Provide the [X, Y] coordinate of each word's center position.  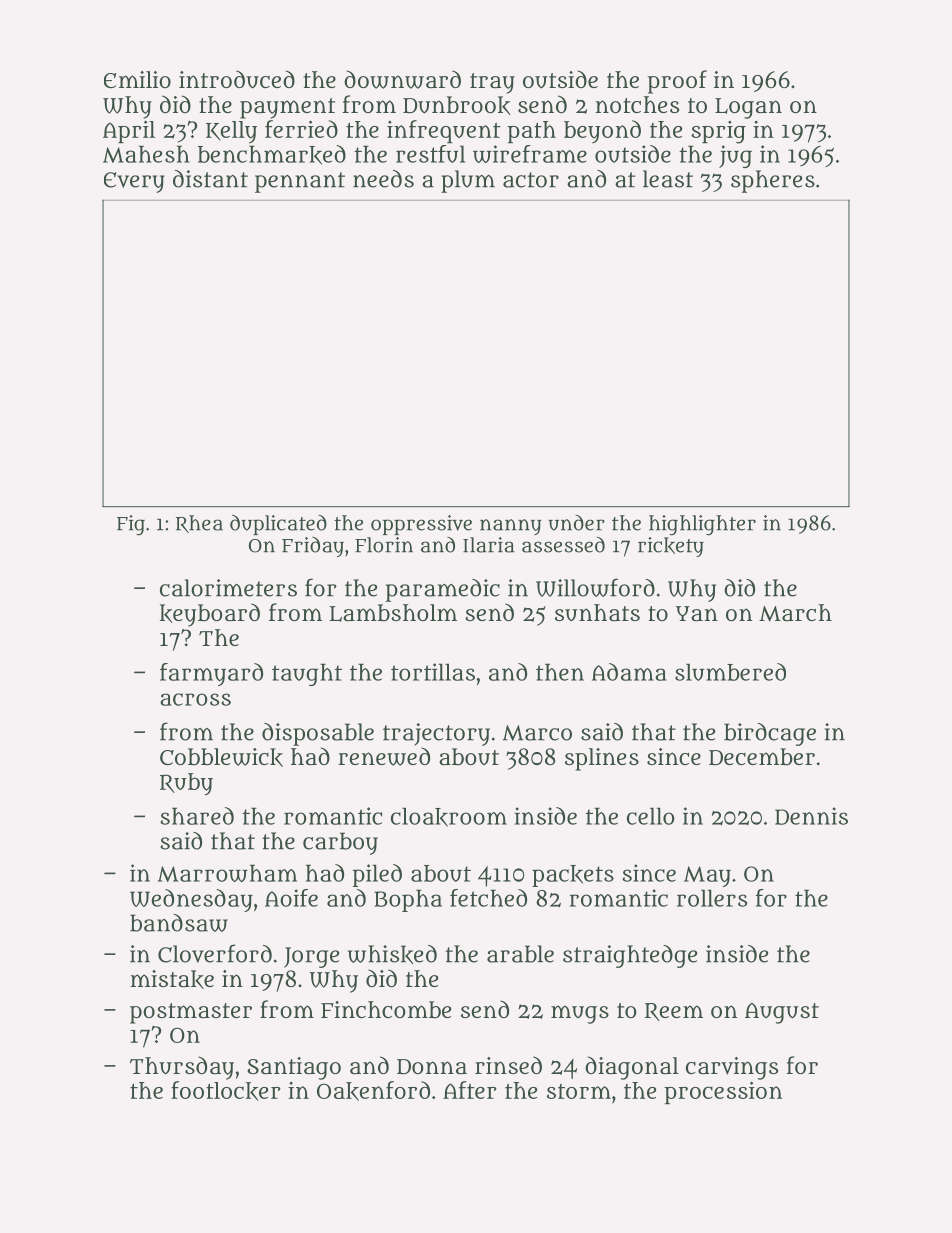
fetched [488, 898]
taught [307, 674]
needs [383, 179]
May [707, 876]
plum [468, 181]
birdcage [770, 734]
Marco [537, 733]
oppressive [421, 525]
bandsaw [179, 923]
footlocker [226, 1091]
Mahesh [146, 154]
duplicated [278, 525]
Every [134, 182]
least [668, 179]
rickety [671, 547]
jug [735, 156]
